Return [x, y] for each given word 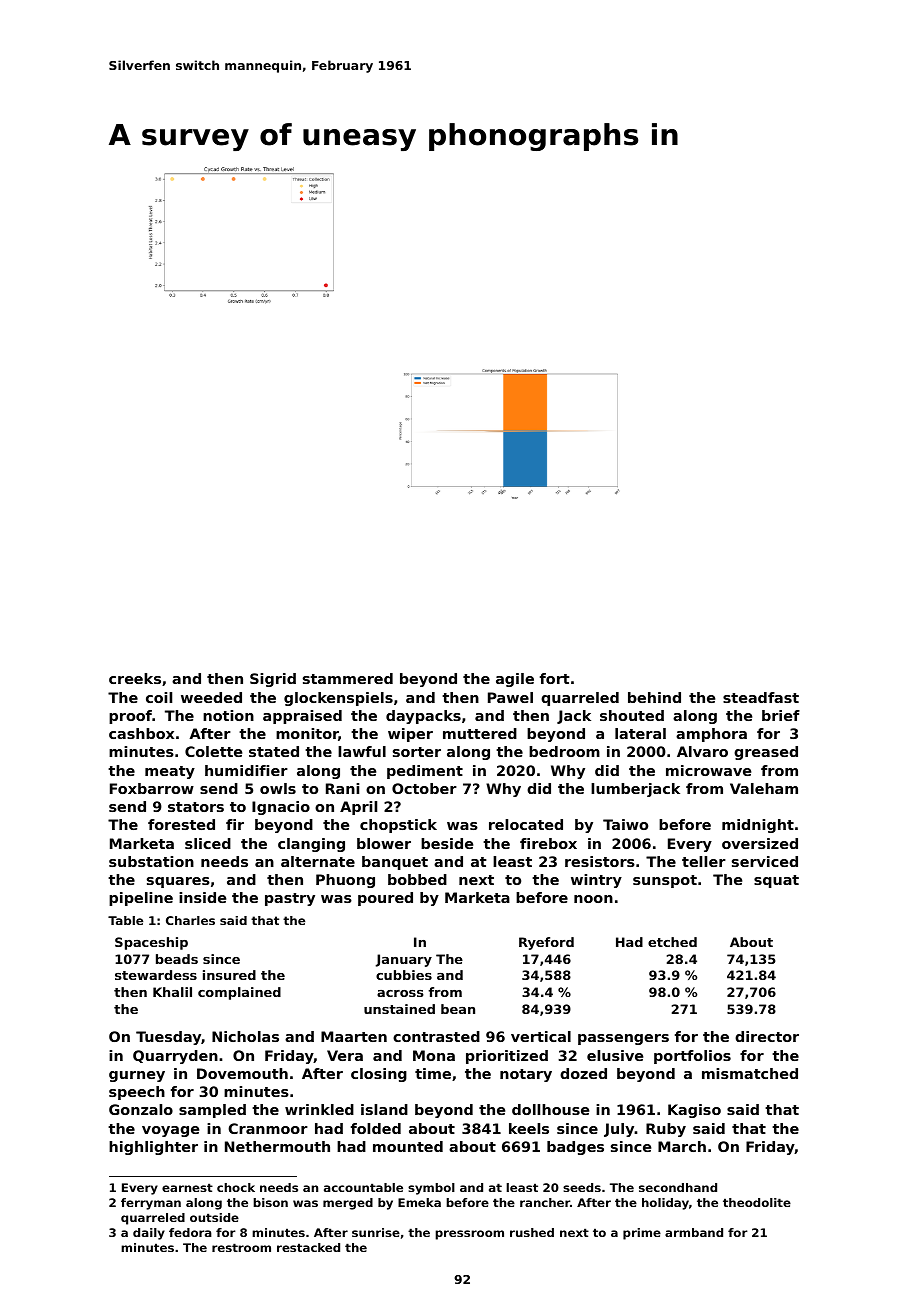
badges [575, 1148]
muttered [480, 733]
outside [214, 1217]
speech [137, 1093]
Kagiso [694, 1111]
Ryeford [546, 943]
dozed [583, 1073]
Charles [190, 920]
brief [781, 715]
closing [379, 1075]
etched [672, 942]
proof [130, 717]
